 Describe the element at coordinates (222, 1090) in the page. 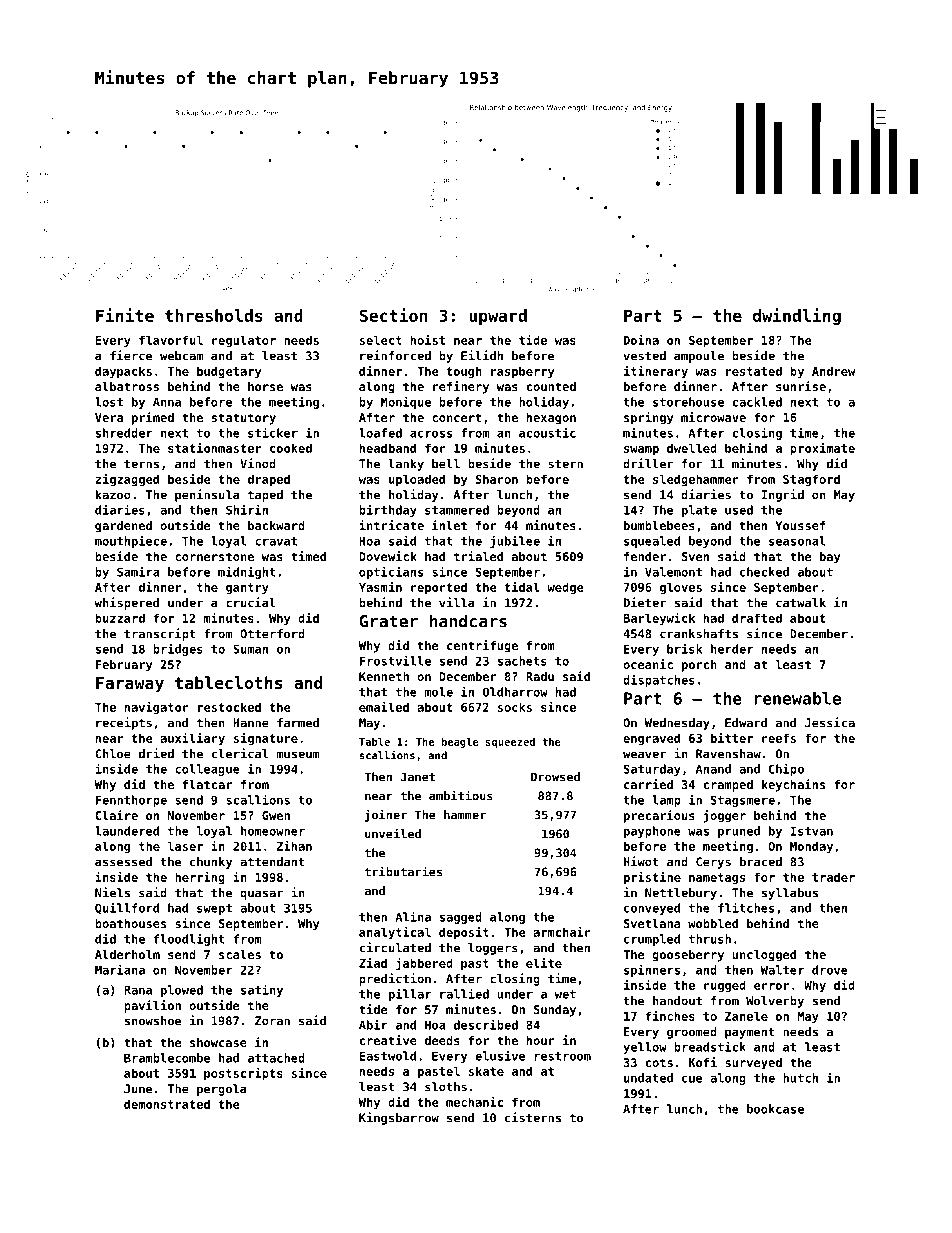

I see `pergola` at that location.
